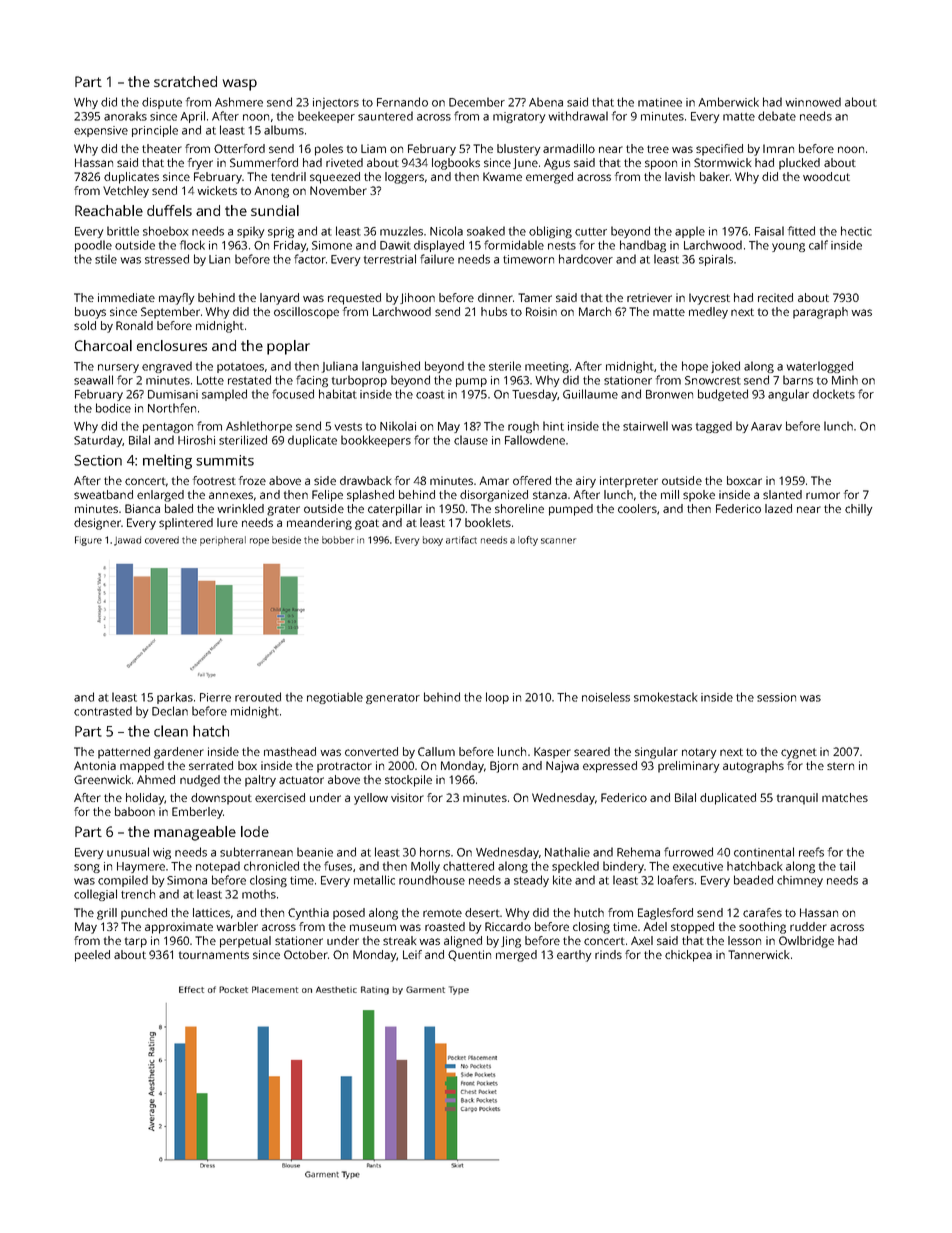 This page has width=952, height=1233. Describe the element at coordinates (856, 231) in the page. I see `hectic` at that location.
